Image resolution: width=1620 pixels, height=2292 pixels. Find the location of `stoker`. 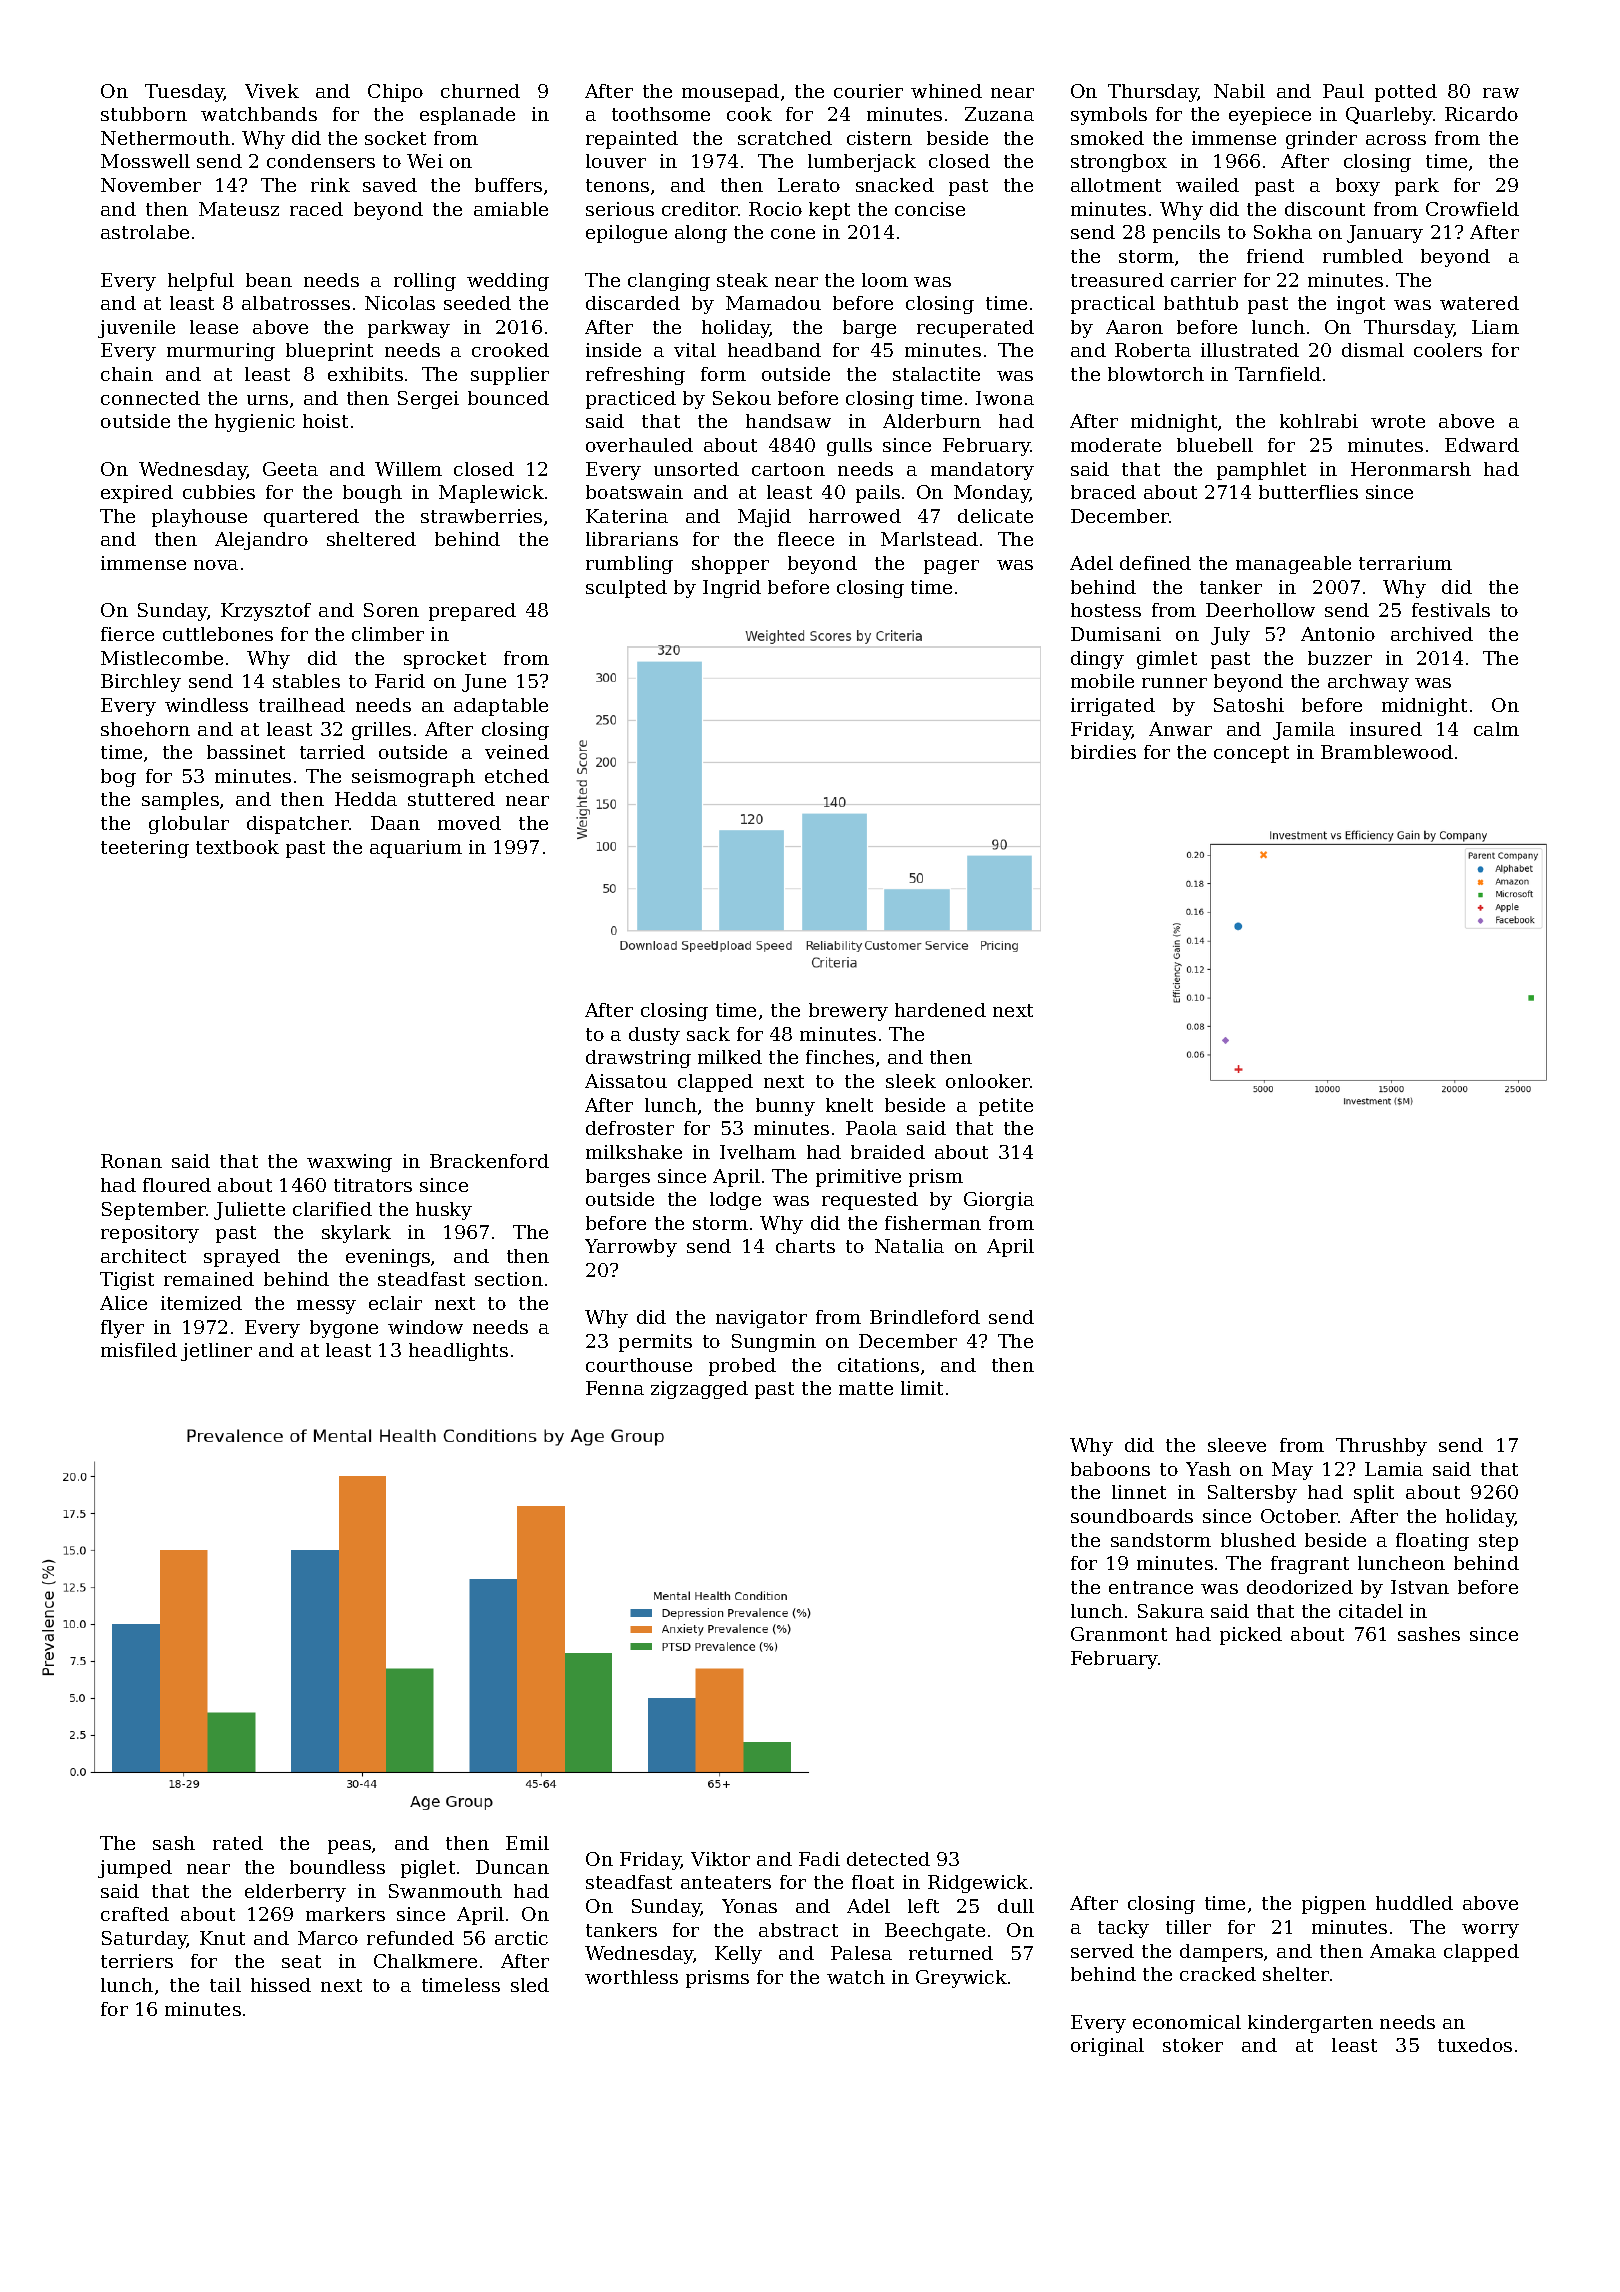

stoker is located at coordinates (1193, 2045).
